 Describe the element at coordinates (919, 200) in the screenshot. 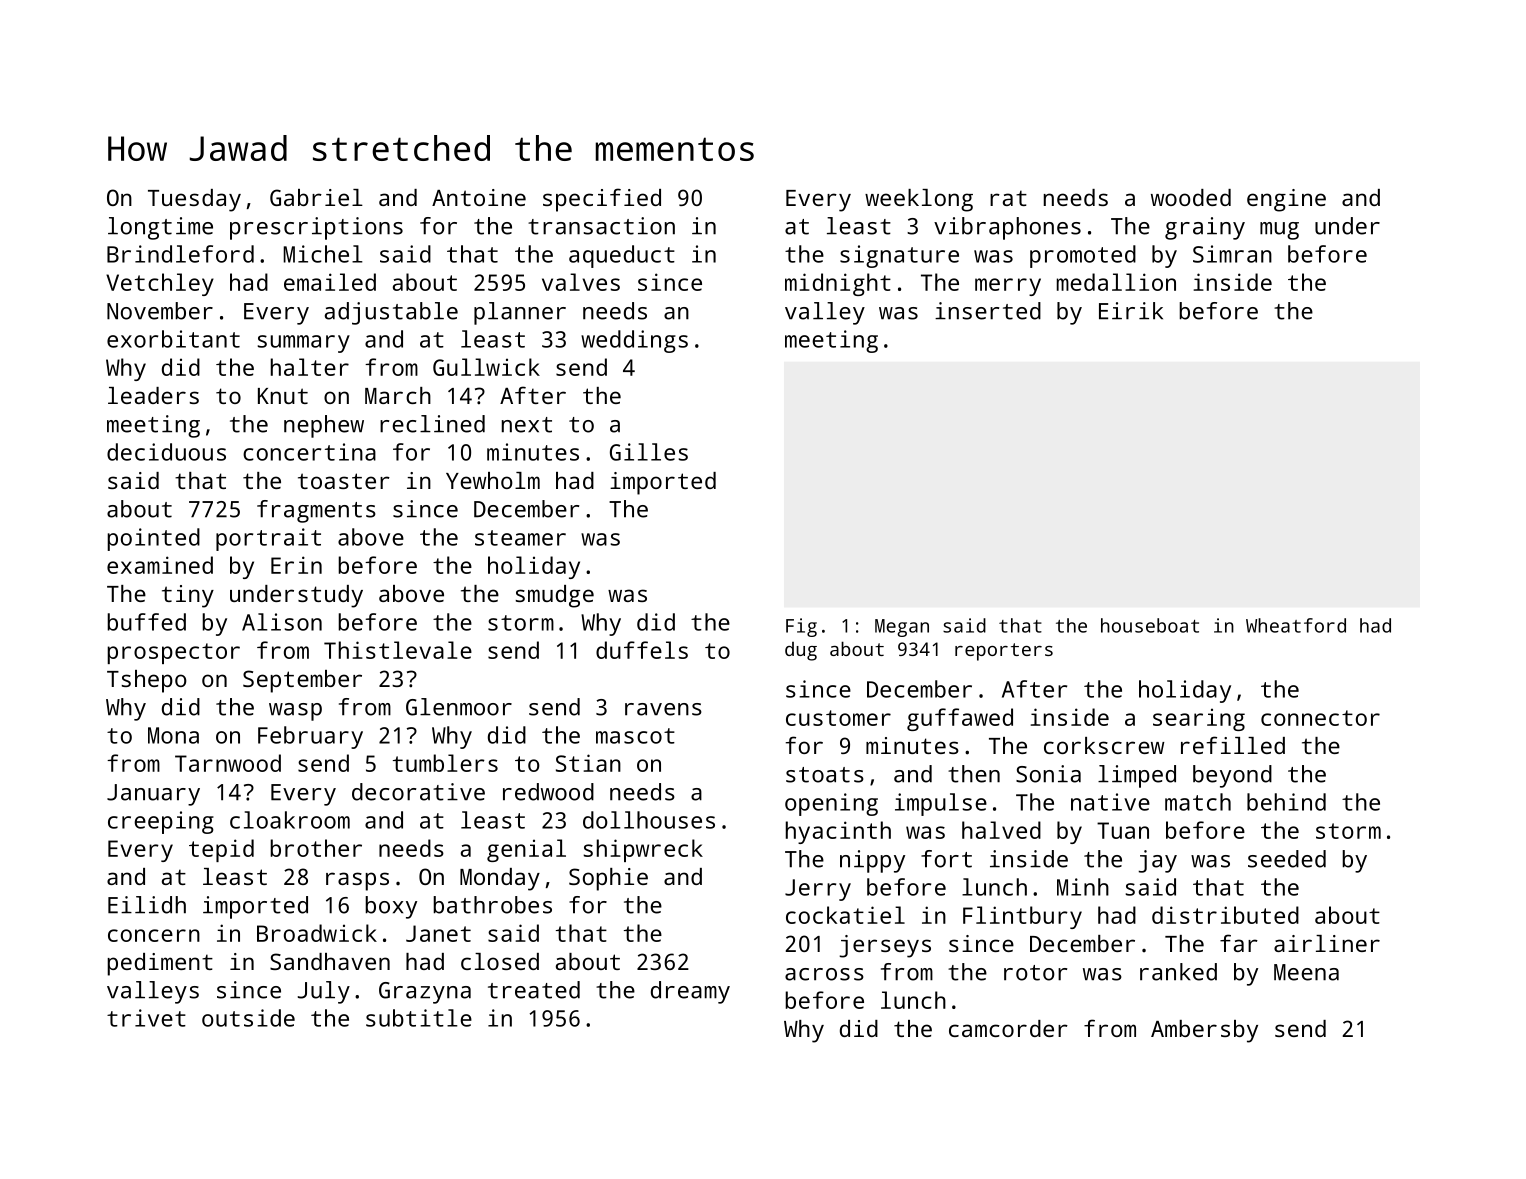

I see `weeklong` at that location.
